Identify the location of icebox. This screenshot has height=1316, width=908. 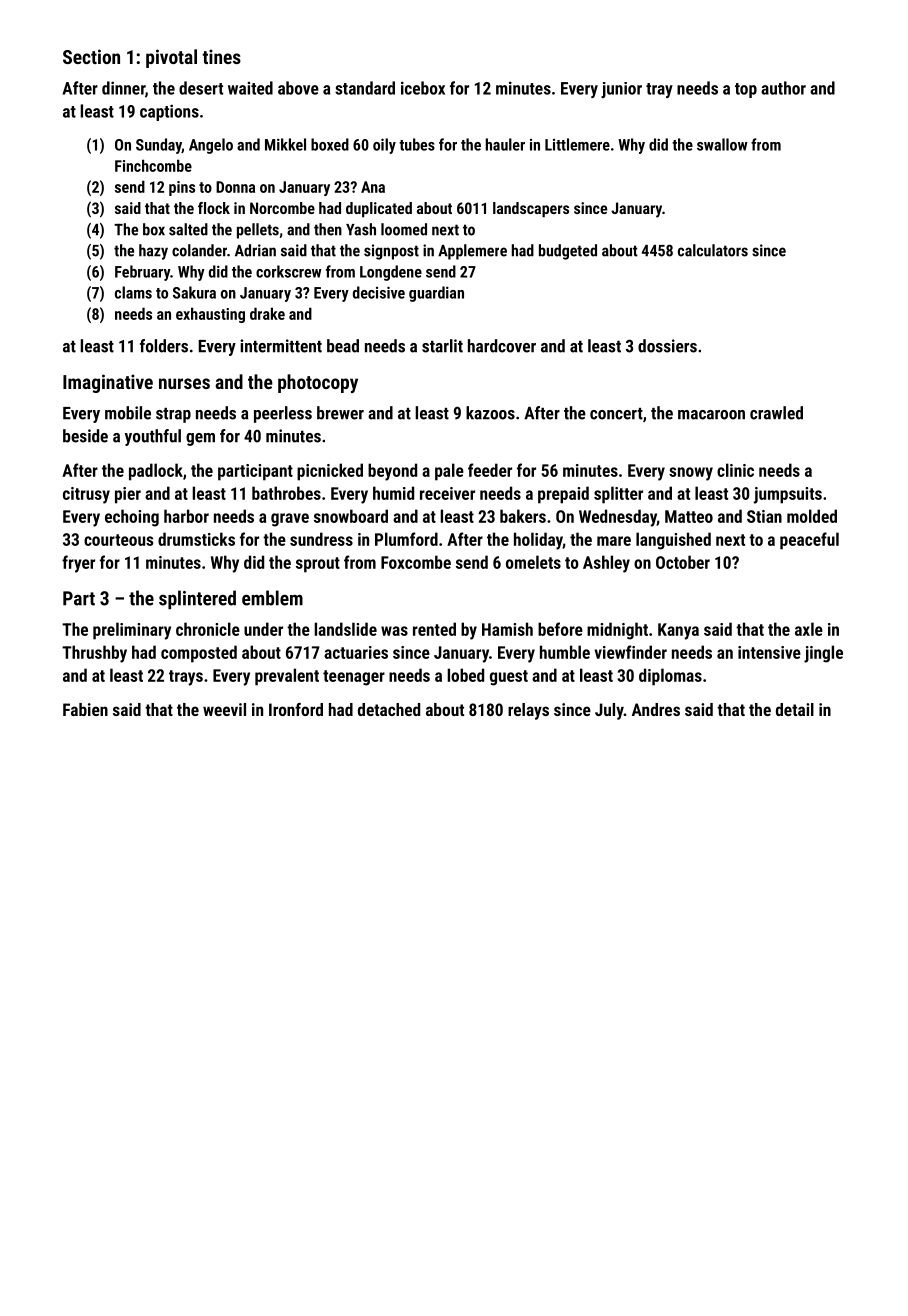
(423, 88).
